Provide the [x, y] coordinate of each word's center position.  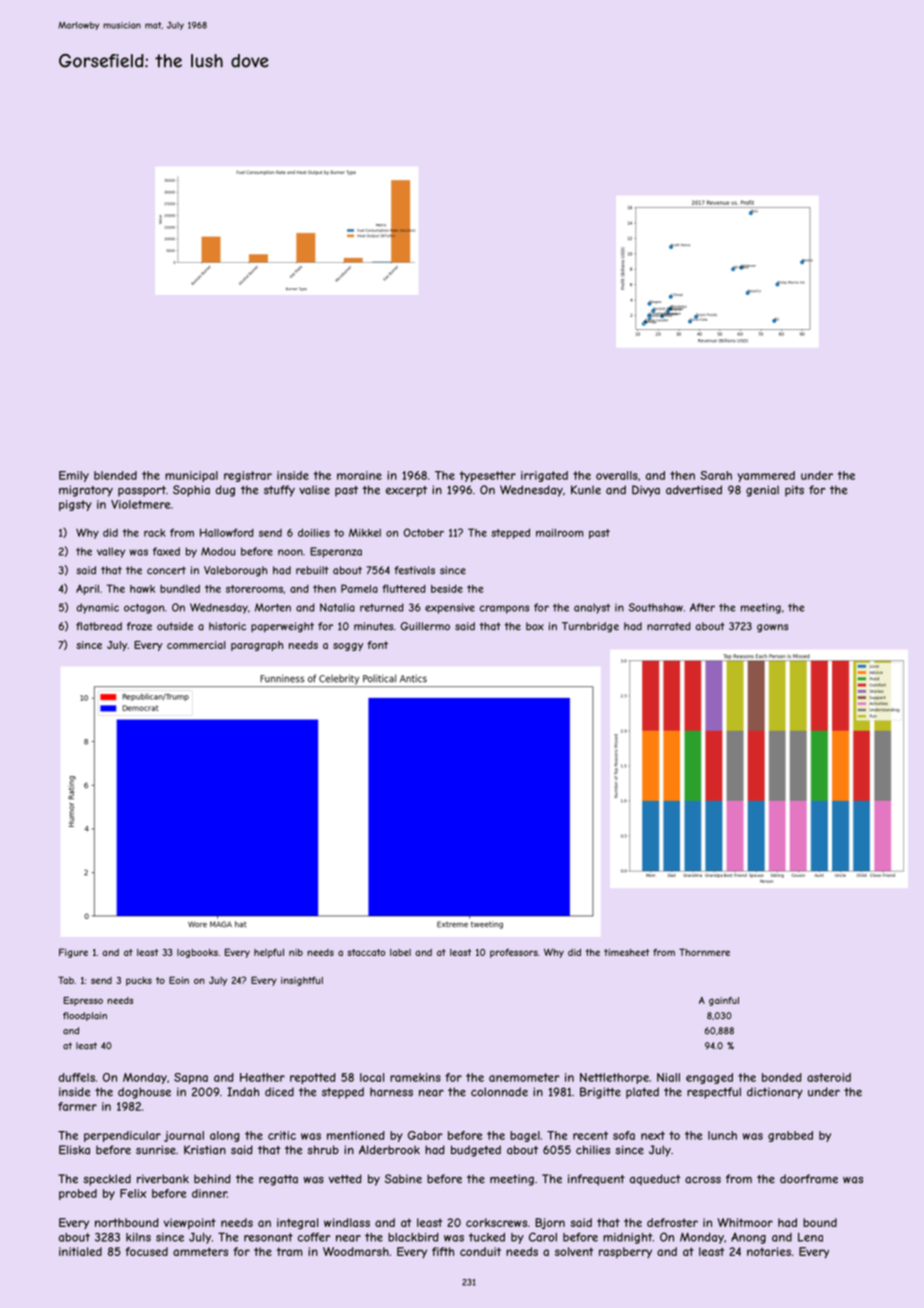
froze [139, 626]
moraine [359, 475]
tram [289, 1251]
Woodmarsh [356, 1251]
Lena [810, 1237]
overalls [617, 475]
